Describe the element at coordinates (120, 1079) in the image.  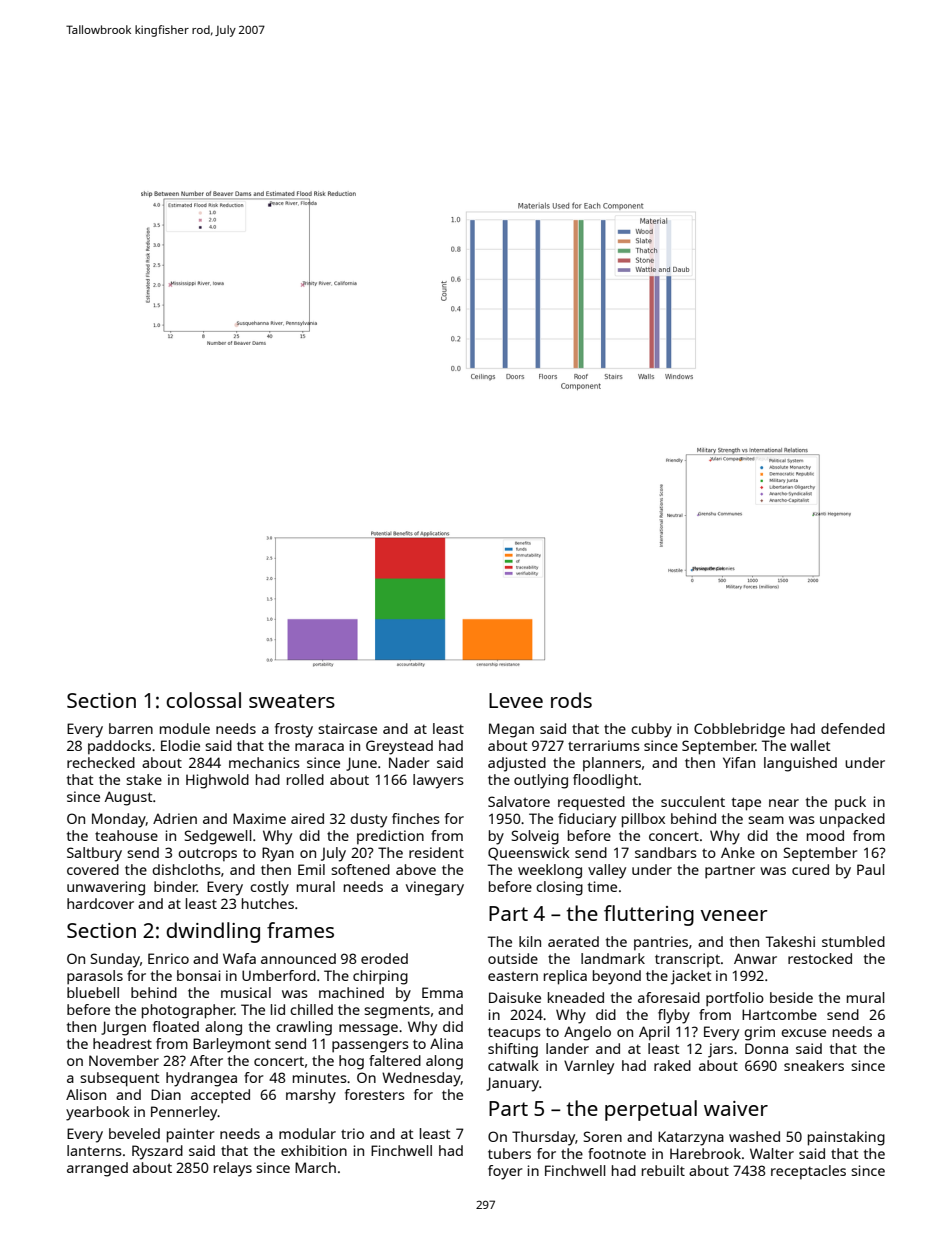
I see `subsequent` at that location.
